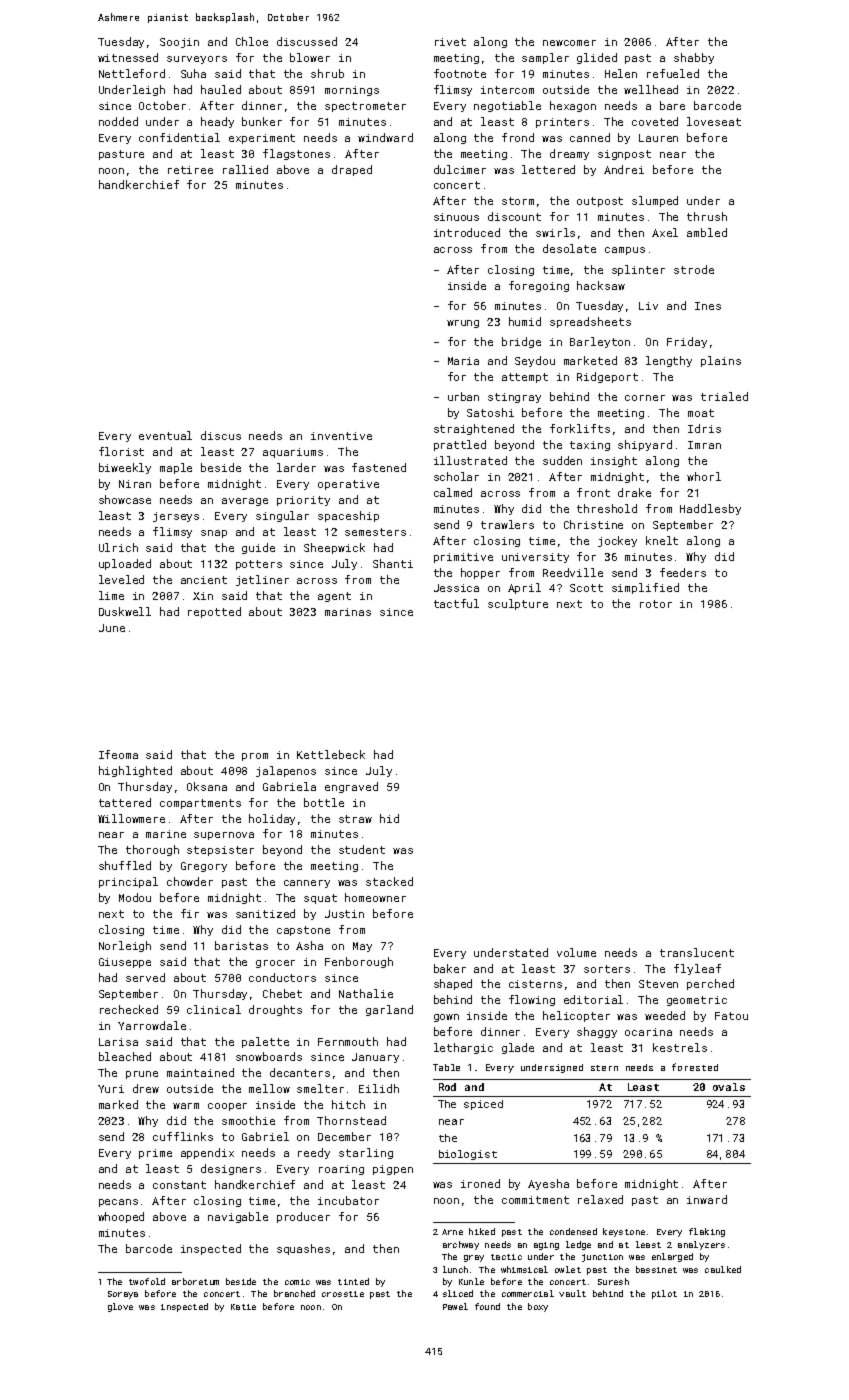  What do you see at coordinates (463, 324) in the page?
I see `wrung` at bounding box center [463, 324].
